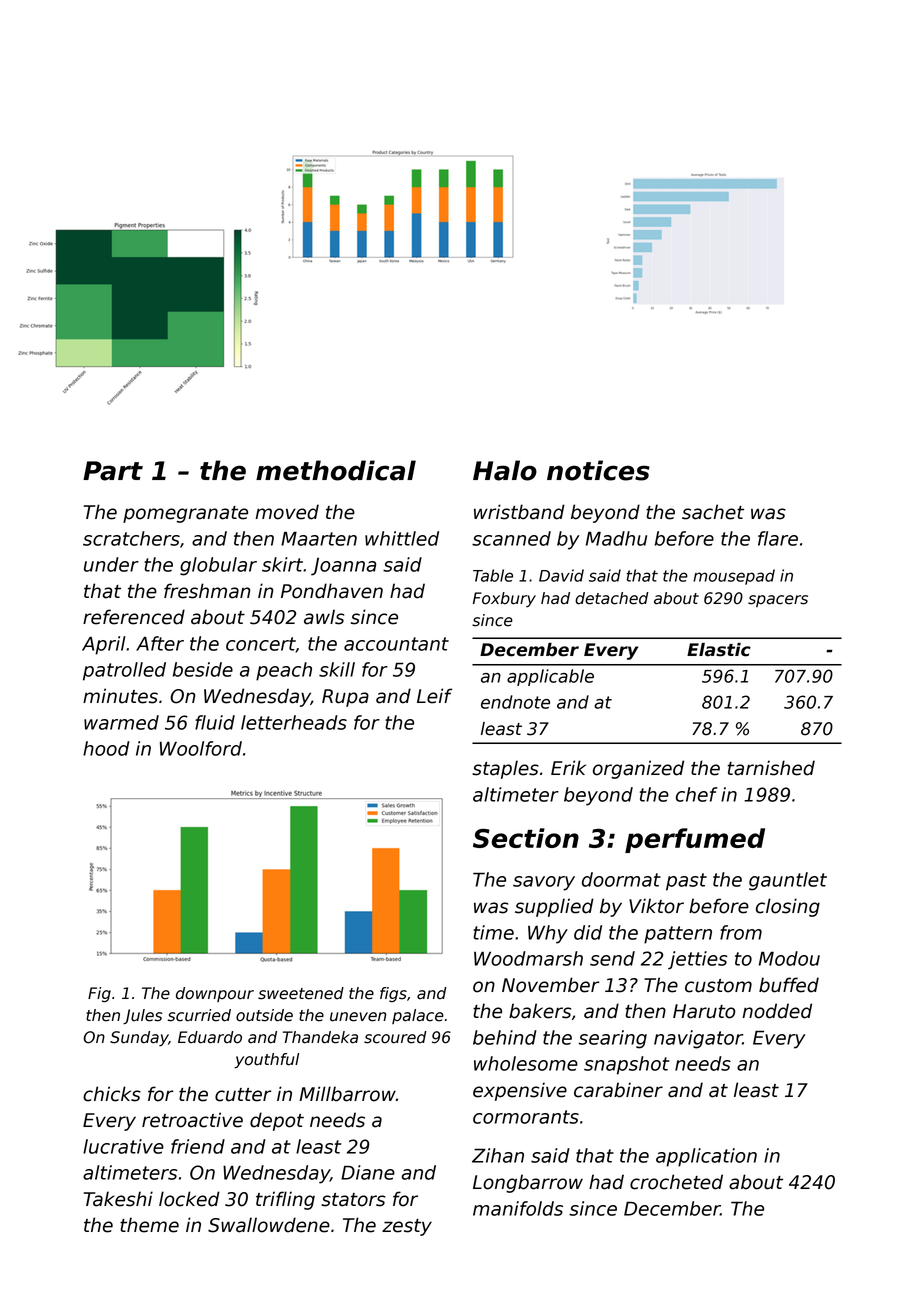 The image size is (924, 1308). Describe the element at coordinates (106, 748) in the document. I see `hood` at that location.
